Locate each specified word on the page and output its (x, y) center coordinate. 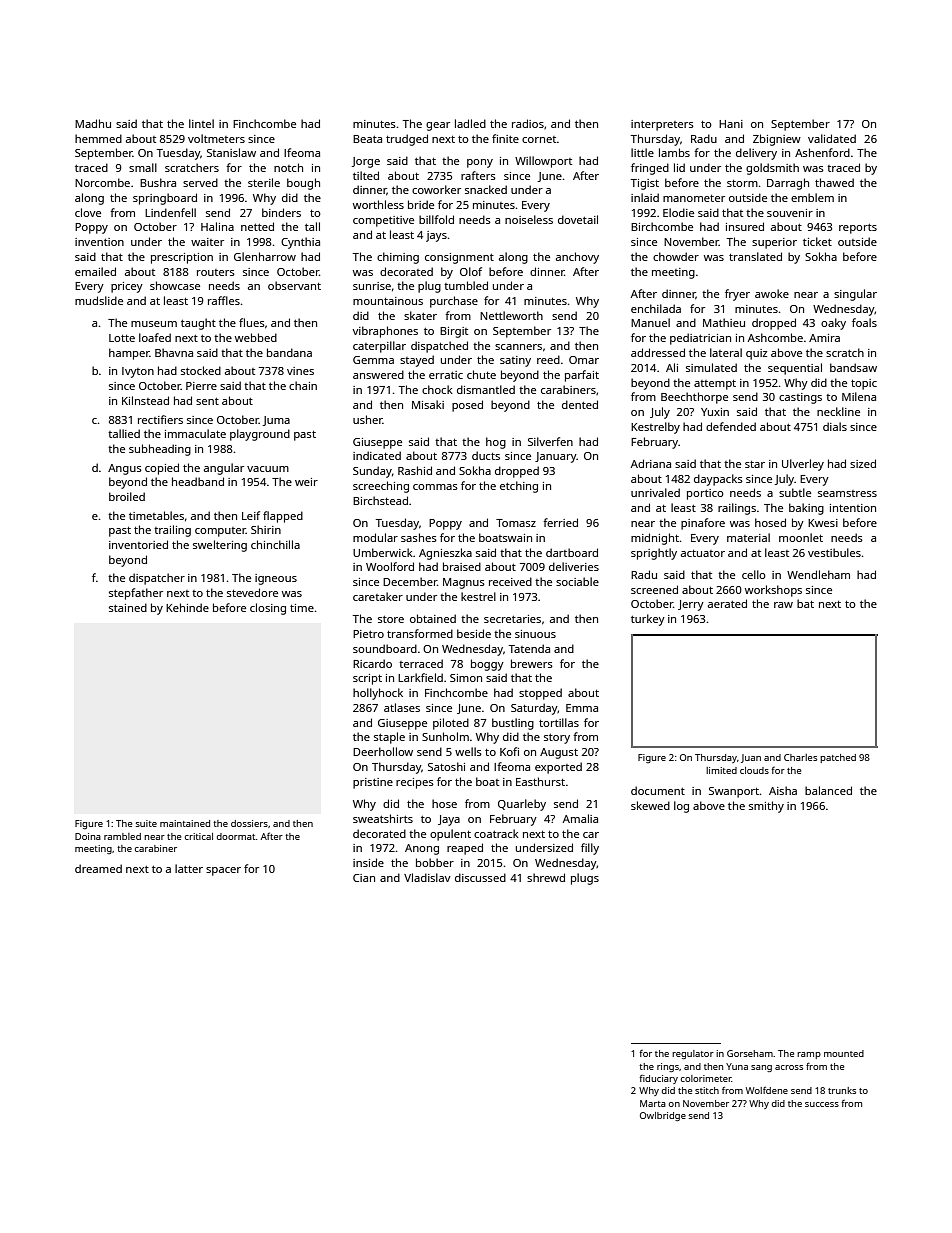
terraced (421, 663)
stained (128, 607)
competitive (383, 221)
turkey (648, 620)
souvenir (790, 213)
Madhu (93, 123)
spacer (223, 871)
